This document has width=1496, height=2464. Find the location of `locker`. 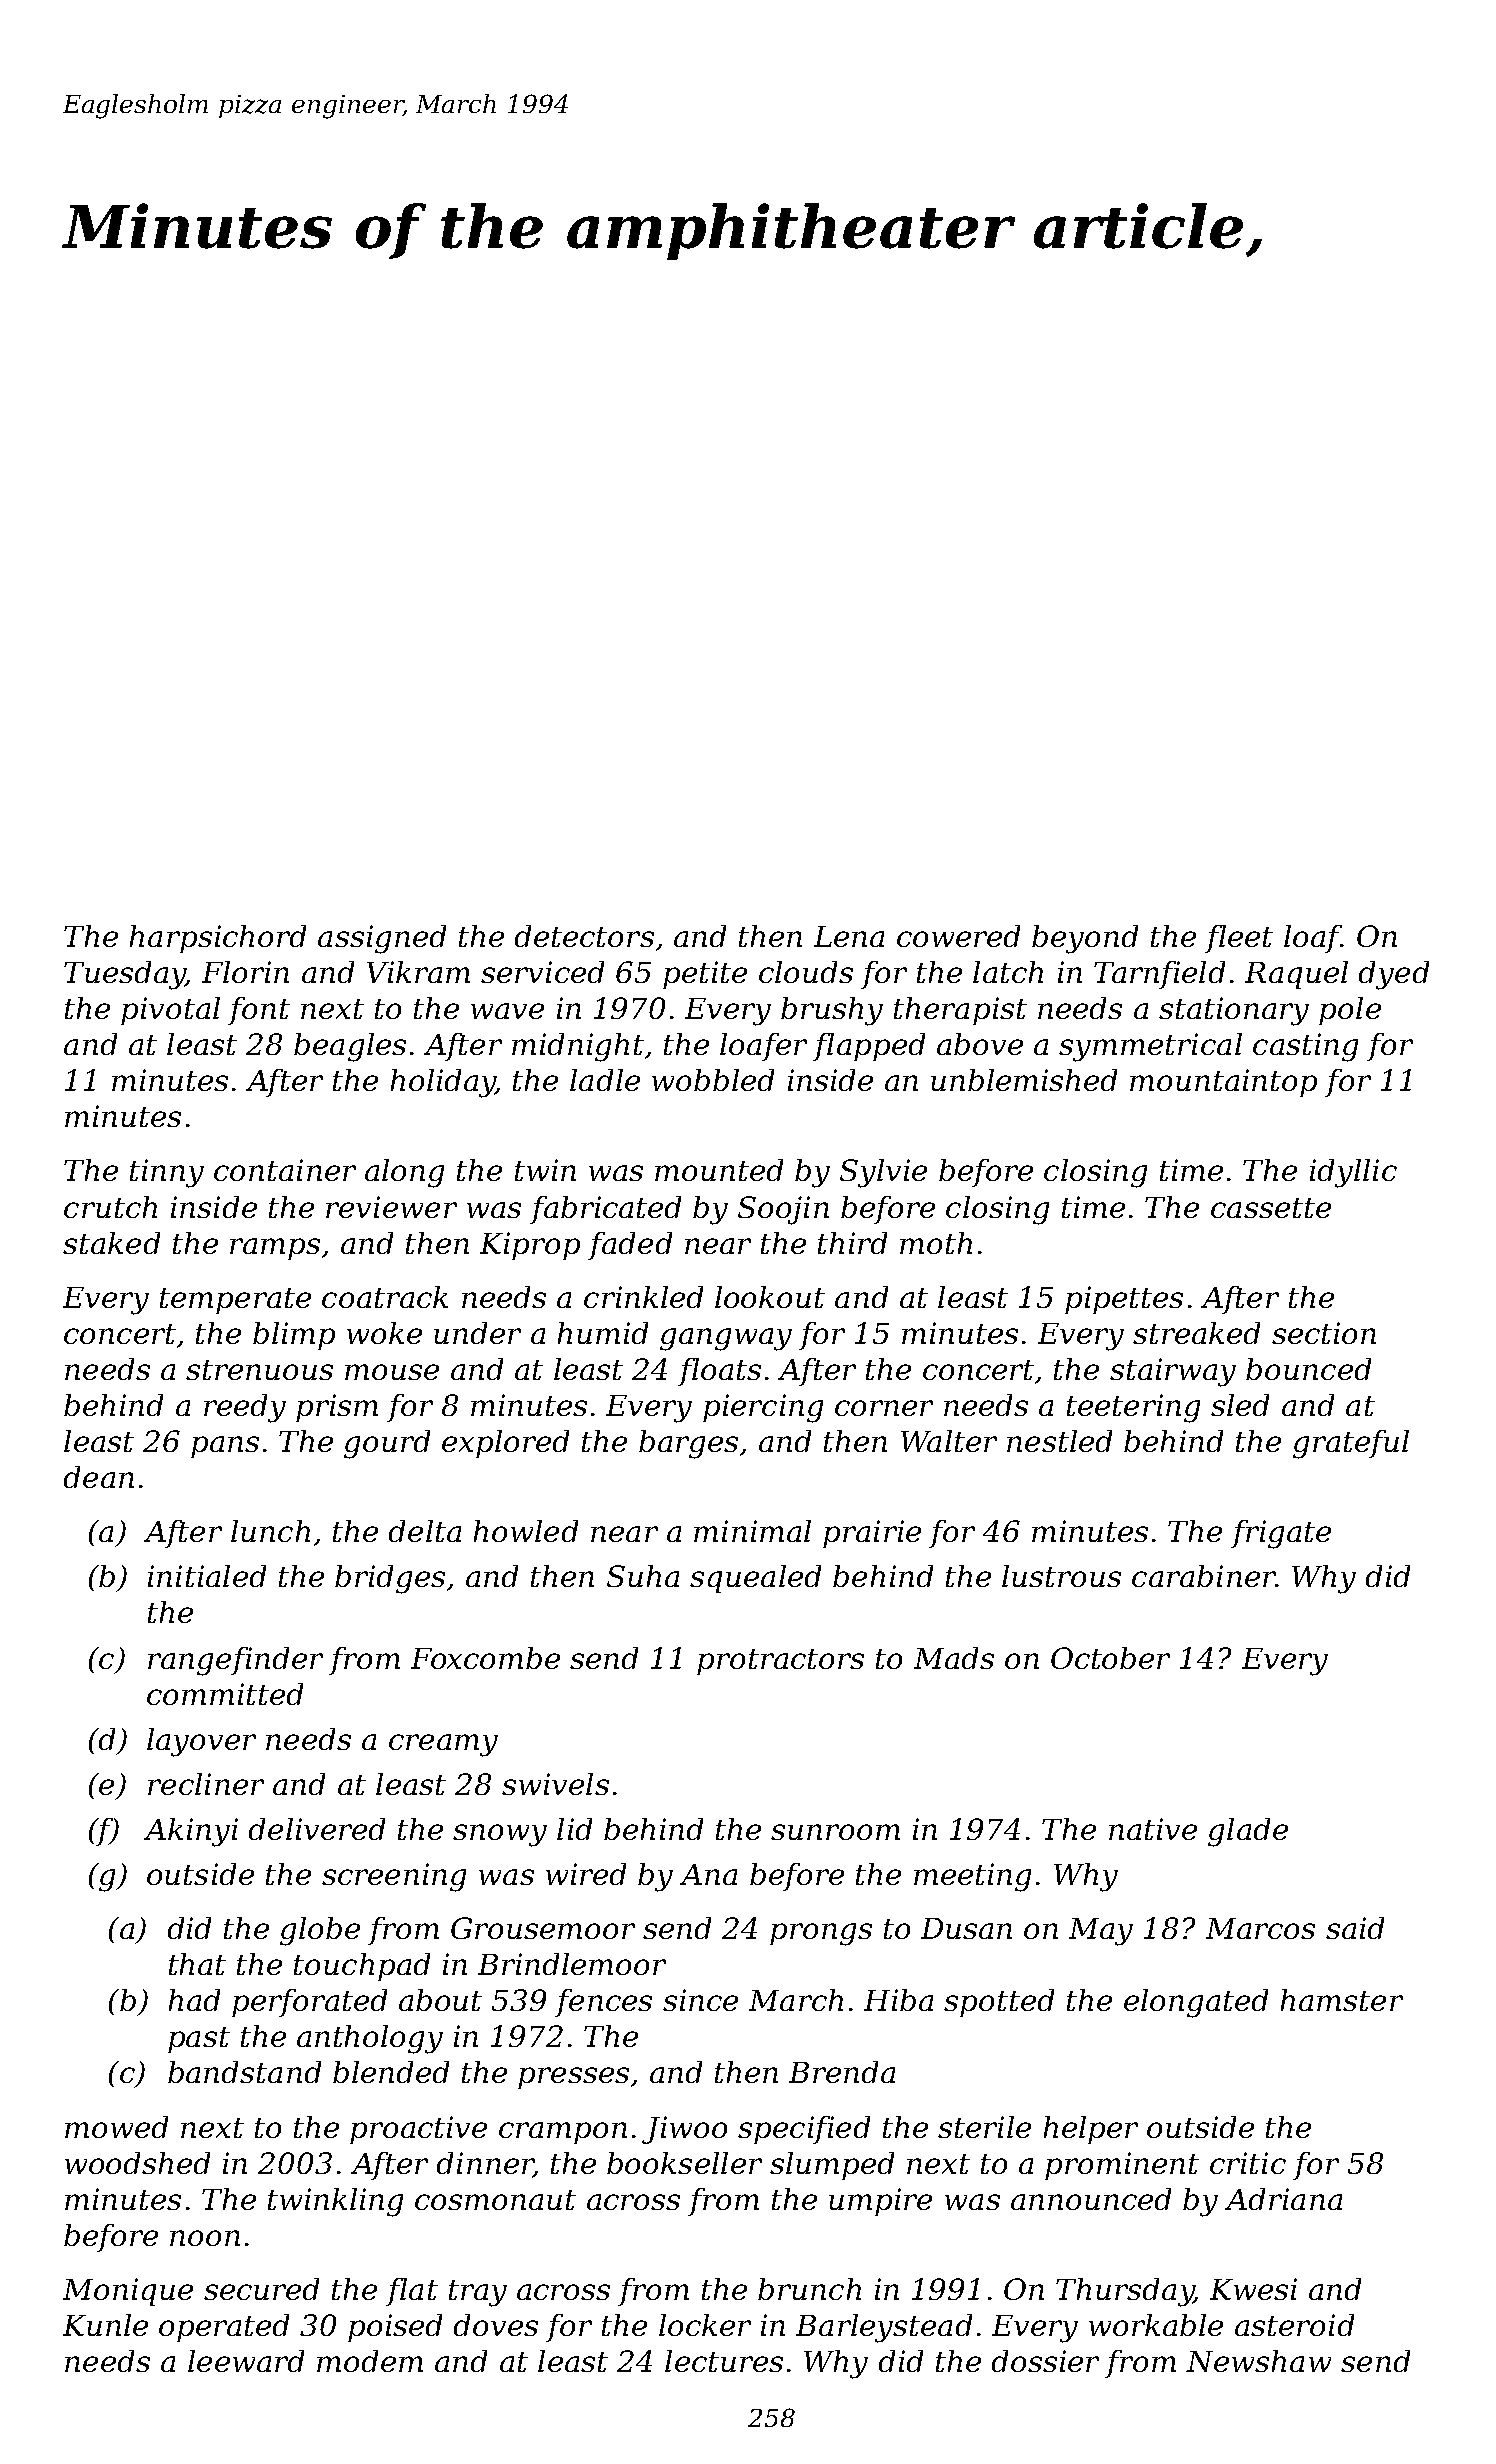

locker is located at coordinates (705, 2325).
